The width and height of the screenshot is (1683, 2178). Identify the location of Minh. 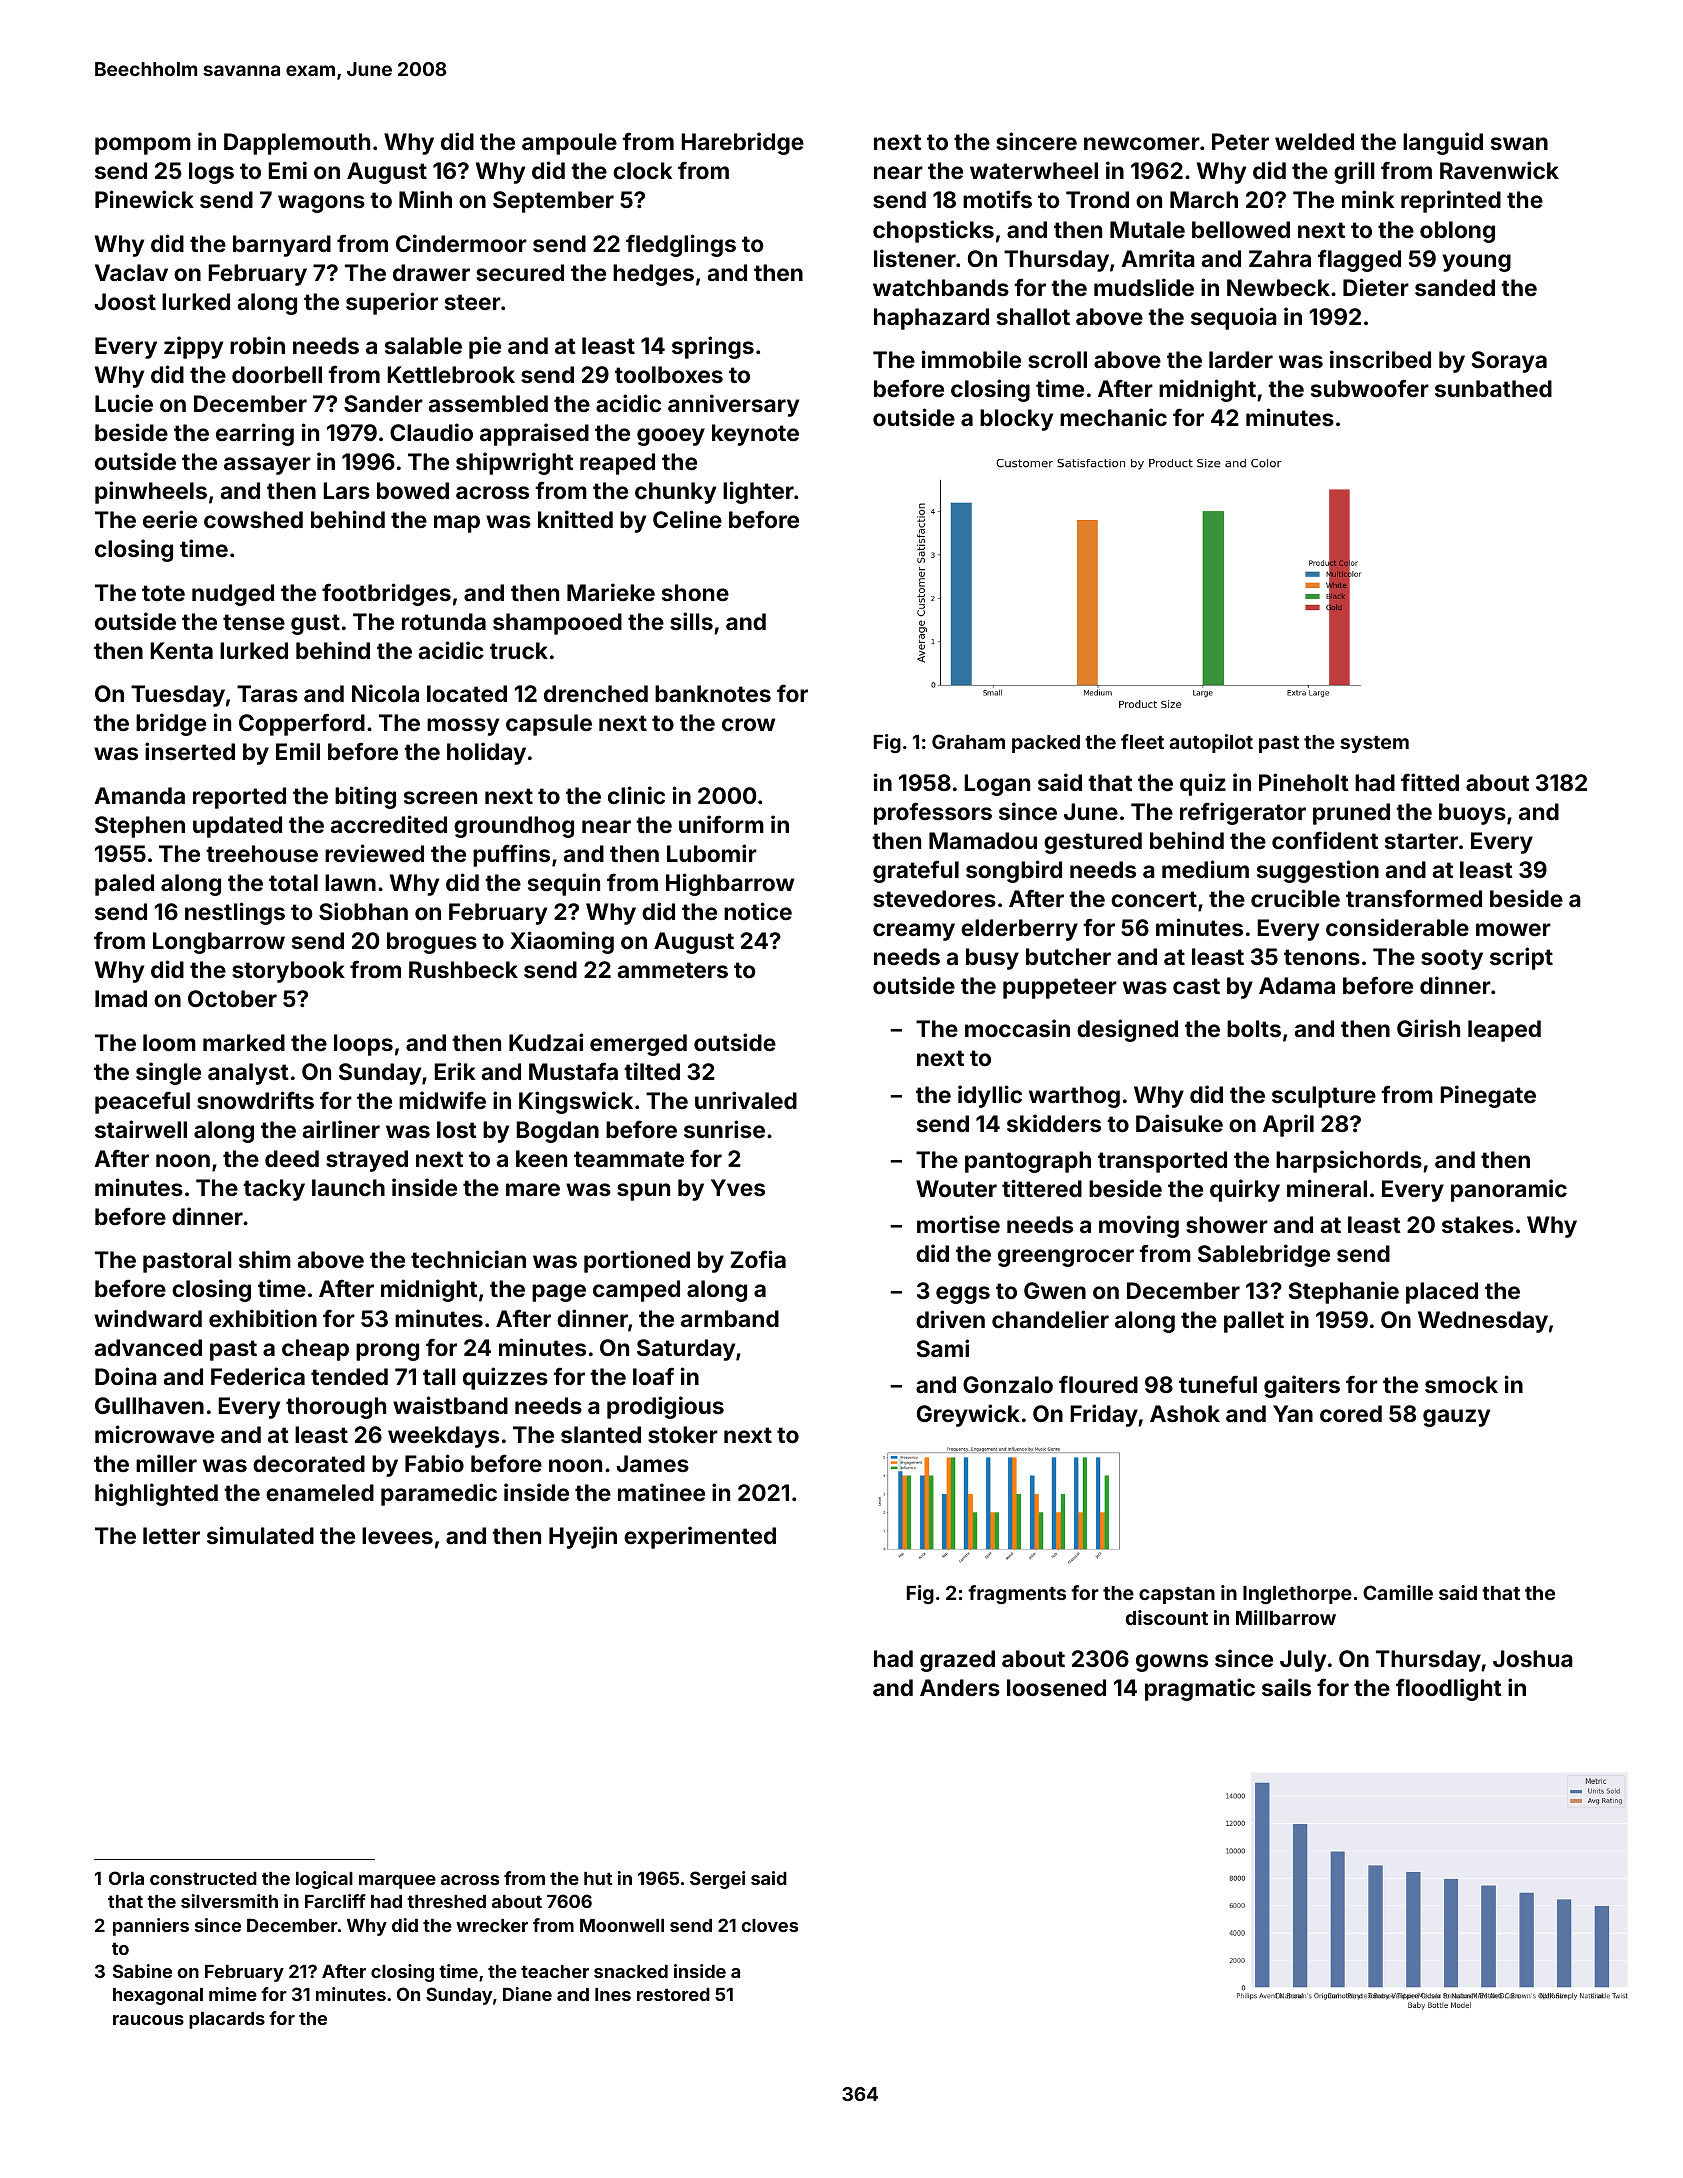
(425, 199).
